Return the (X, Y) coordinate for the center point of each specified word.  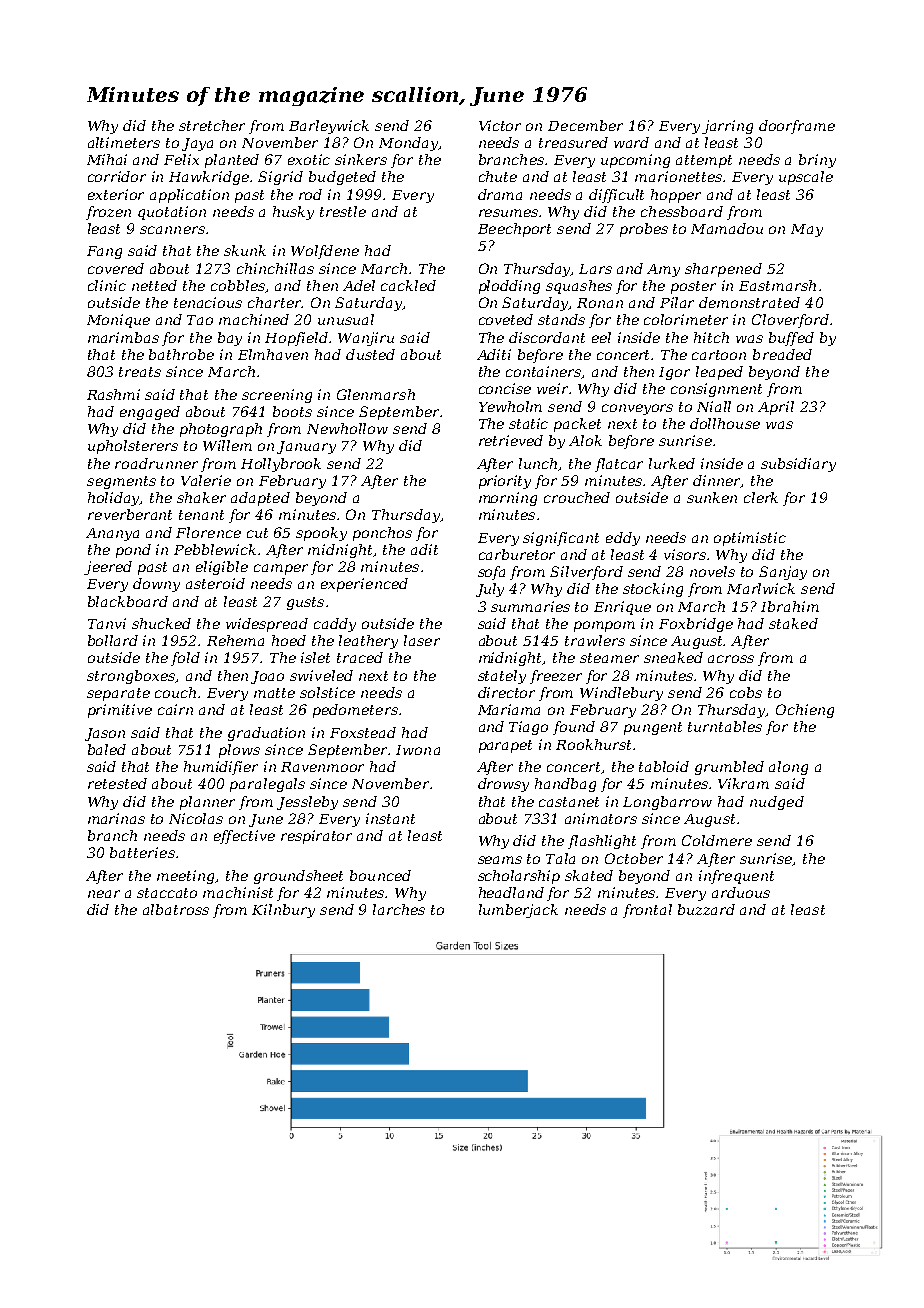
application (189, 196)
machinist (238, 892)
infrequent (736, 877)
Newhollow (347, 428)
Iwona (418, 750)
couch (175, 692)
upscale (806, 178)
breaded (782, 354)
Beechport (514, 230)
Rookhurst (593, 744)
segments (121, 482)
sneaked (673, 657)
